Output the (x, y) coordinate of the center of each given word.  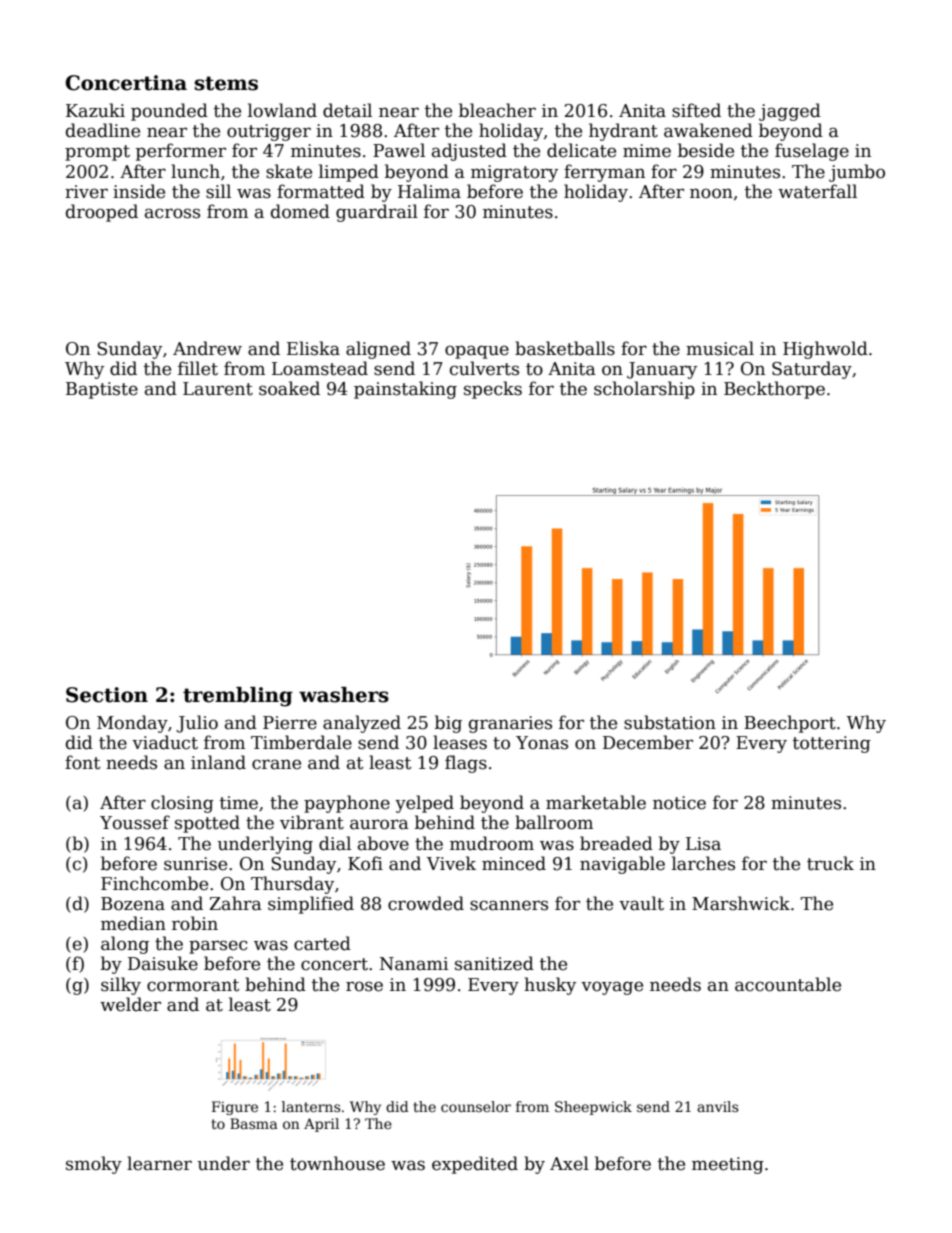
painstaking (405, 390)
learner (159, 1163)
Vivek (451, 863)
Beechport (790, 724)
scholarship (644, 390)
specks (493, 390)
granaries (510, 724)
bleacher (497, 110)
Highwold (825, 350)
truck (830, 863)
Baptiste (102, 390)
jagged (790, 112)
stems (226, 83)
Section (107, 695)
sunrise (195, 864)
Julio (197, 724)
